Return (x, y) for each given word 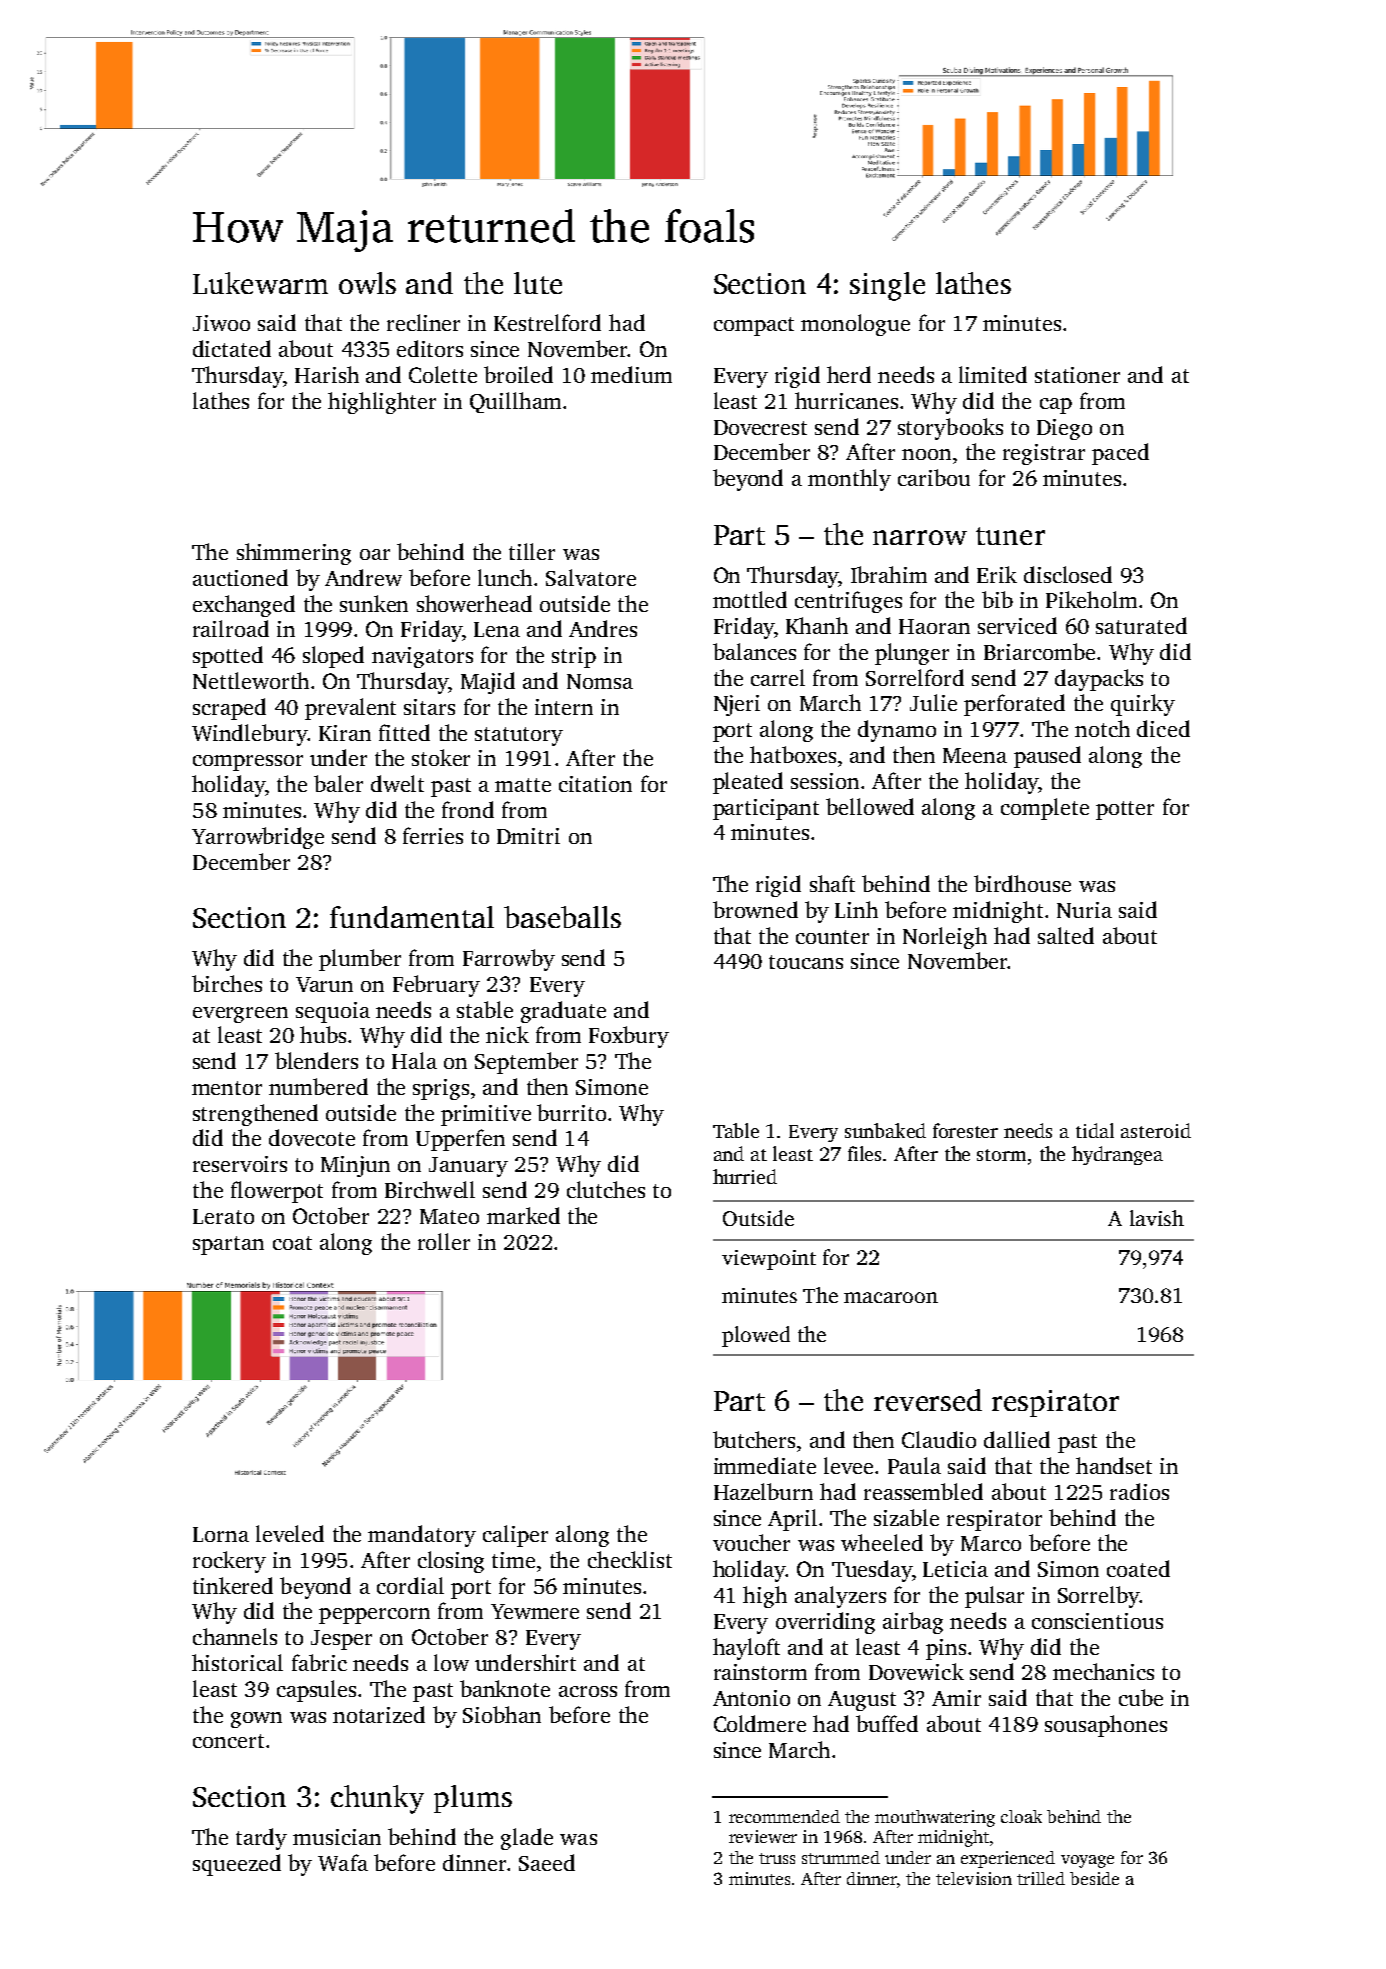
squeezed (237, 1865)
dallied (1017, 1439)
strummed (841, 1857)
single (887, 286)
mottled (750, 599)
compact (754, 326)
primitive (486, 1115)
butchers (754, 1439)
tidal (1095, 1130)
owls (367, 283)
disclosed (1068, 574)
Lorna (221, 1534)
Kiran (345, 733)
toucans (806, 962)
